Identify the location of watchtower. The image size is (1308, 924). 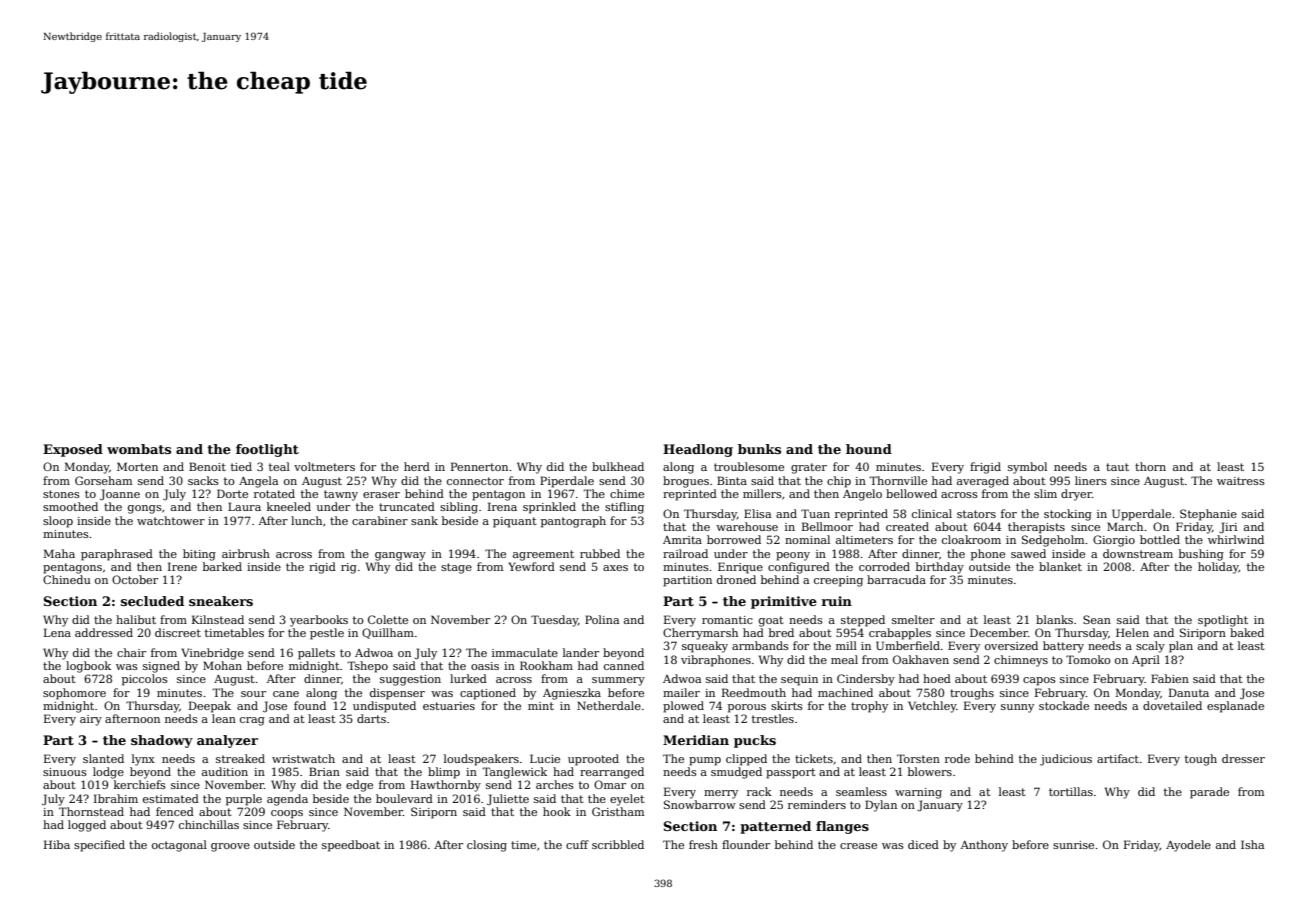
(171, 520).
